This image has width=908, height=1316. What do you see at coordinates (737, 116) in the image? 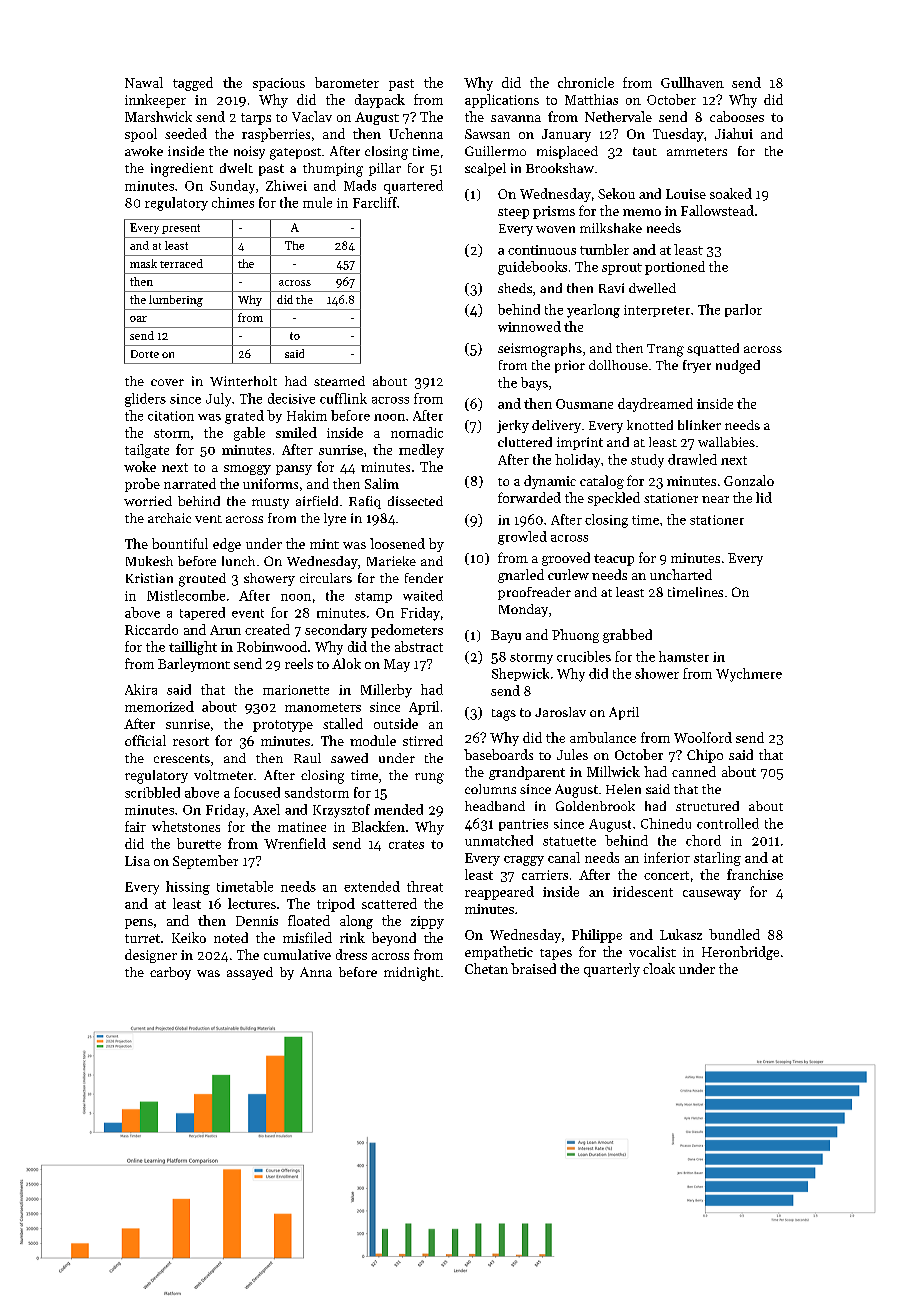
I see `cabooses` at bounding box center [737, 116].
